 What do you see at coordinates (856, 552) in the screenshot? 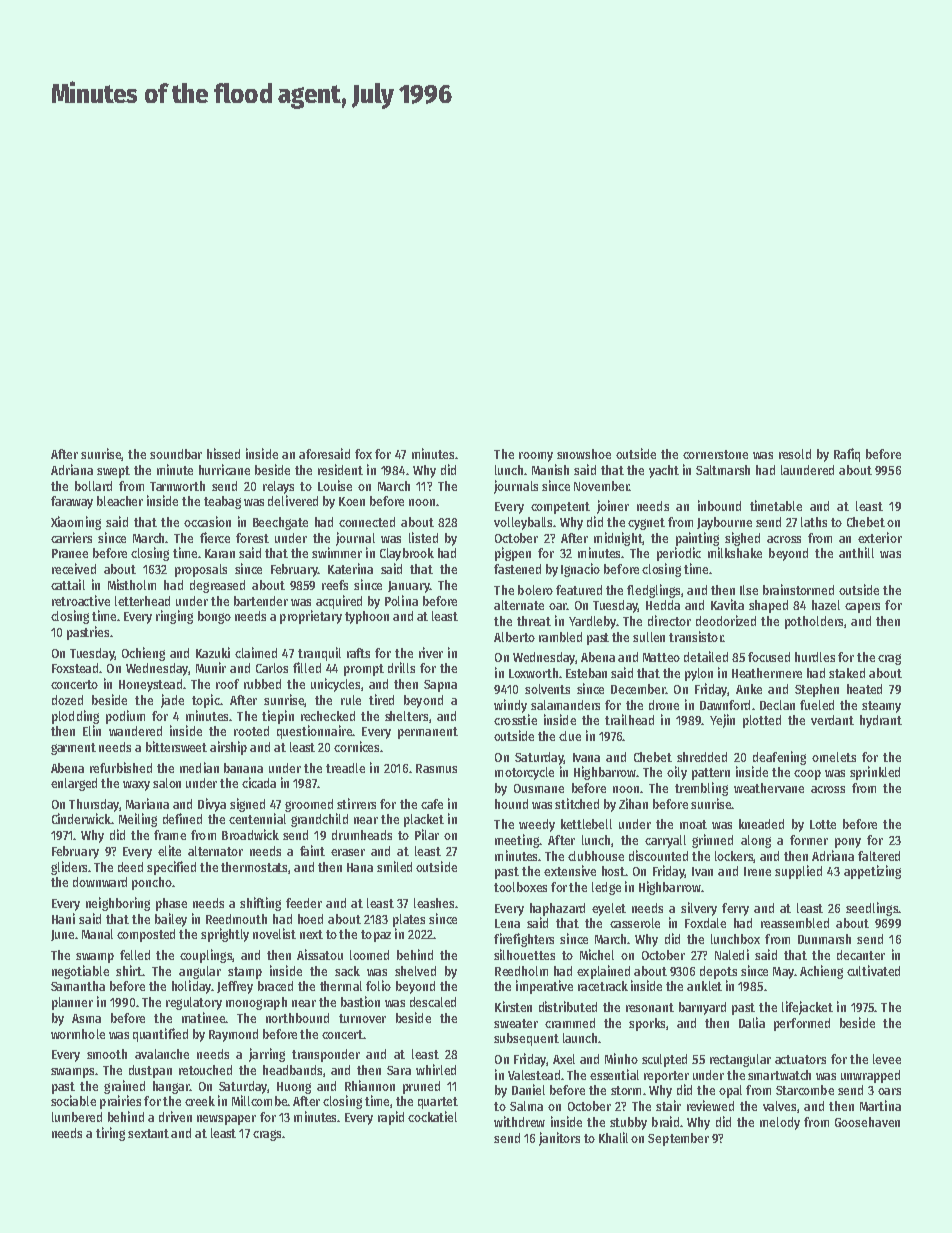
I see `anthill` at bounding box center [856, 552].
